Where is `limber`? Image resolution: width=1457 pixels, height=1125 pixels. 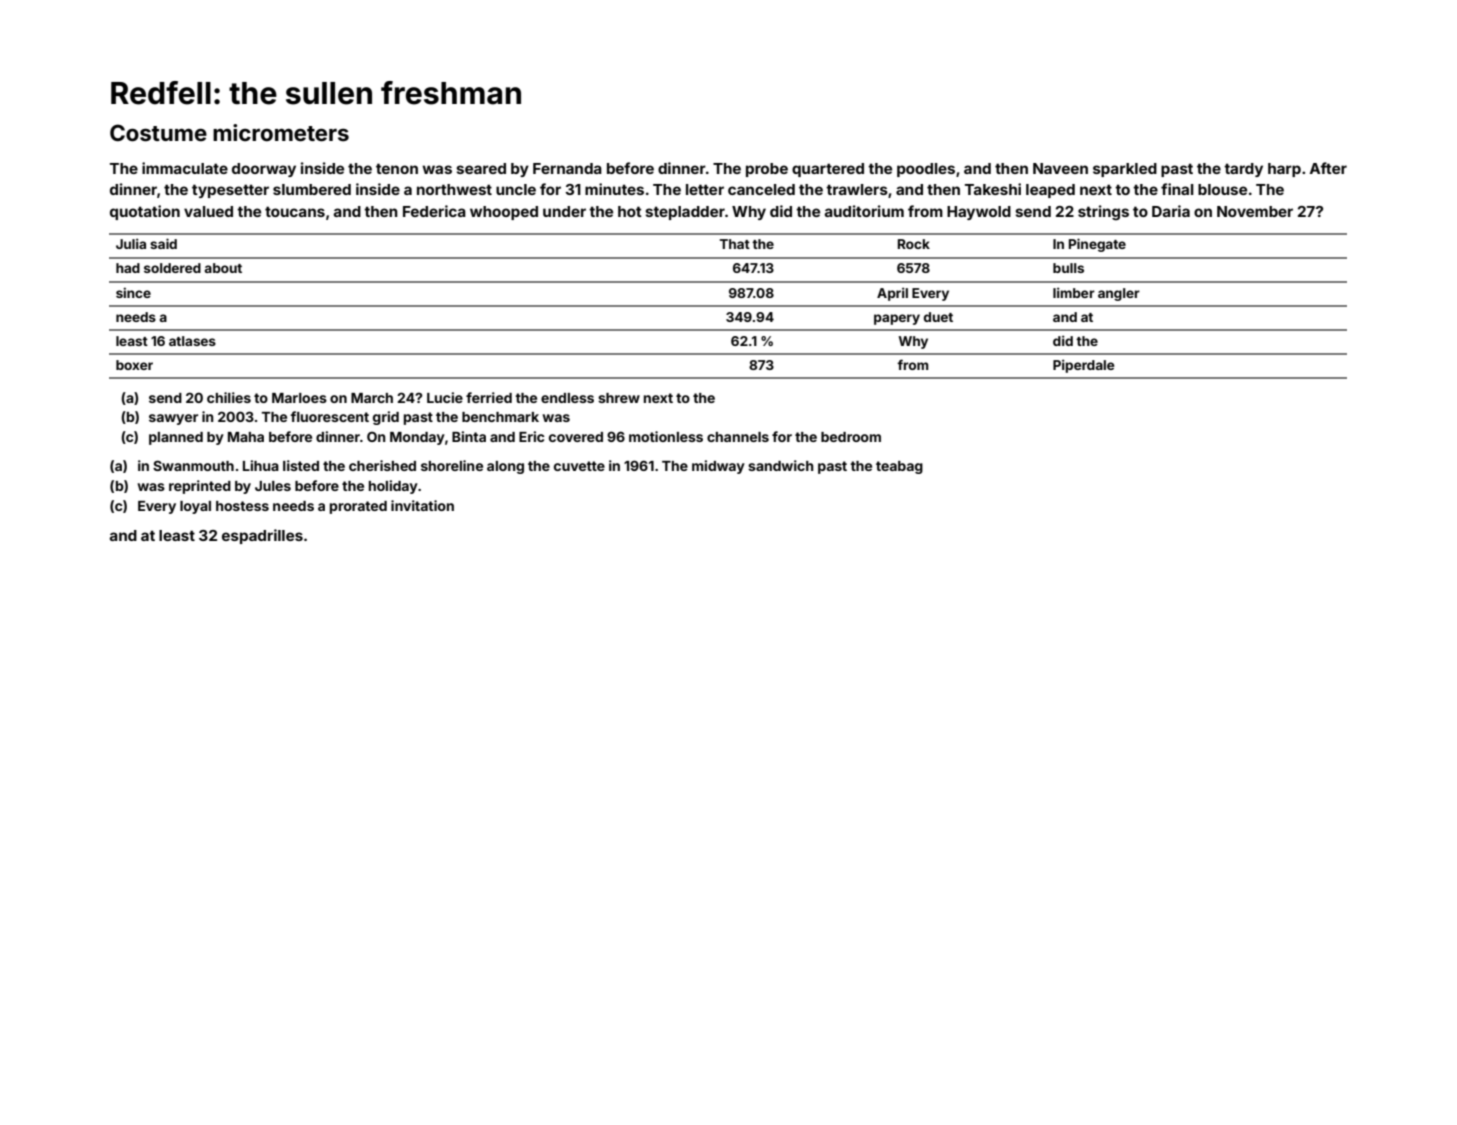
limber is located at coordinates (1074, 292).
